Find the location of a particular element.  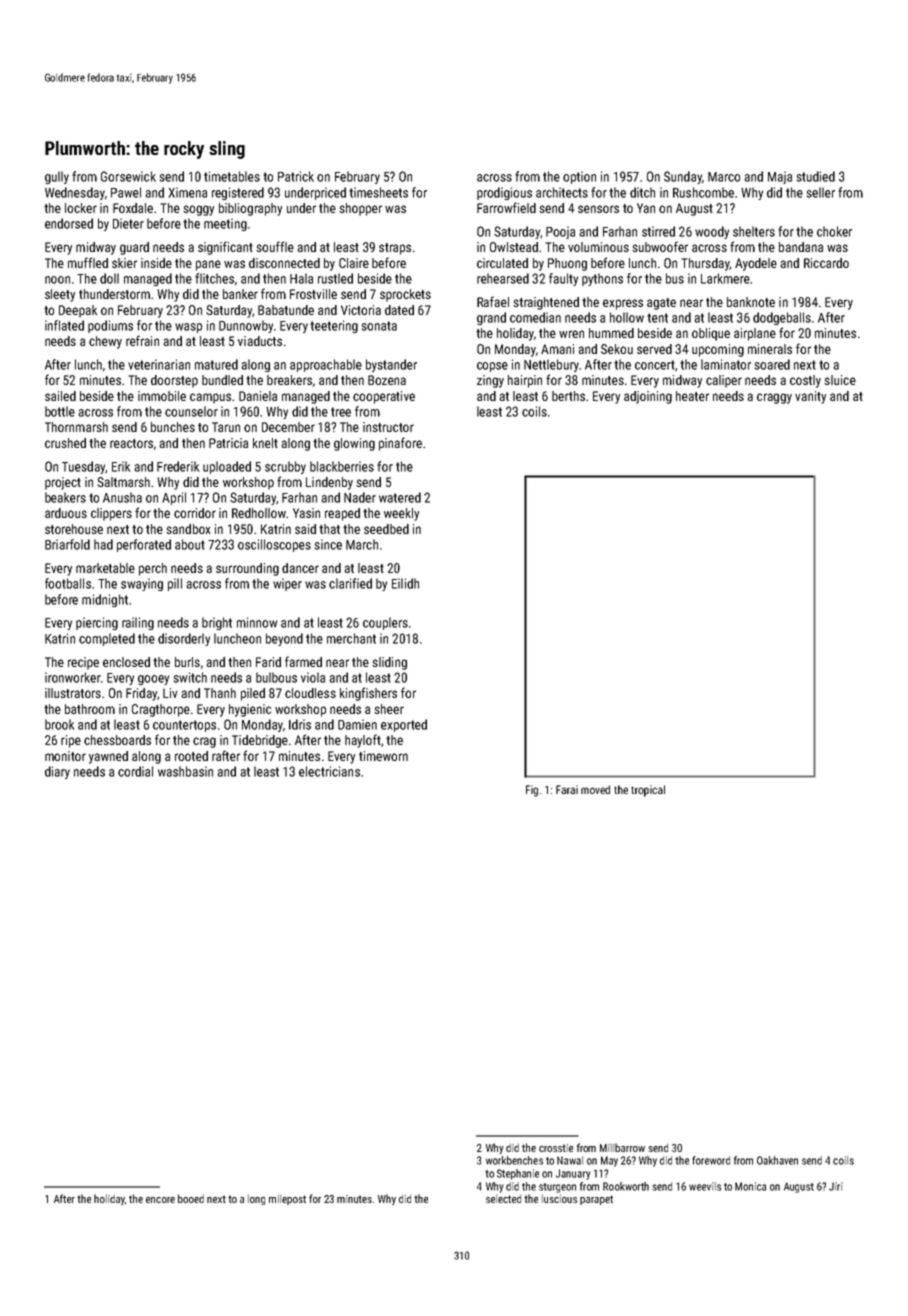

electricians is located at coordinates (329, 771).
